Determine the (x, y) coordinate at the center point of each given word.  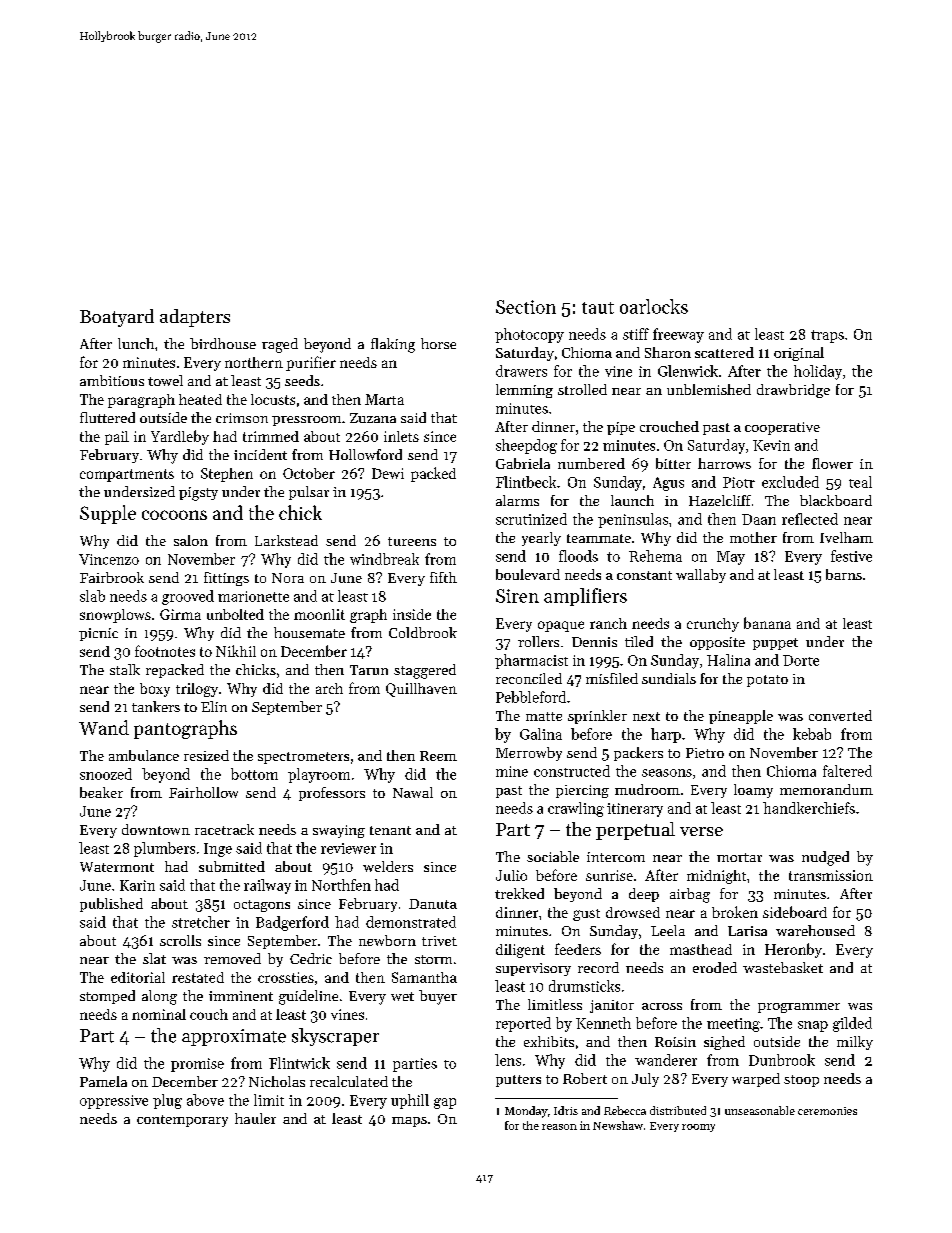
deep (644, 895)
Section (526, 307)
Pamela (103, 1081)
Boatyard (117, 318)
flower (832, 463)
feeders (578, 949)
